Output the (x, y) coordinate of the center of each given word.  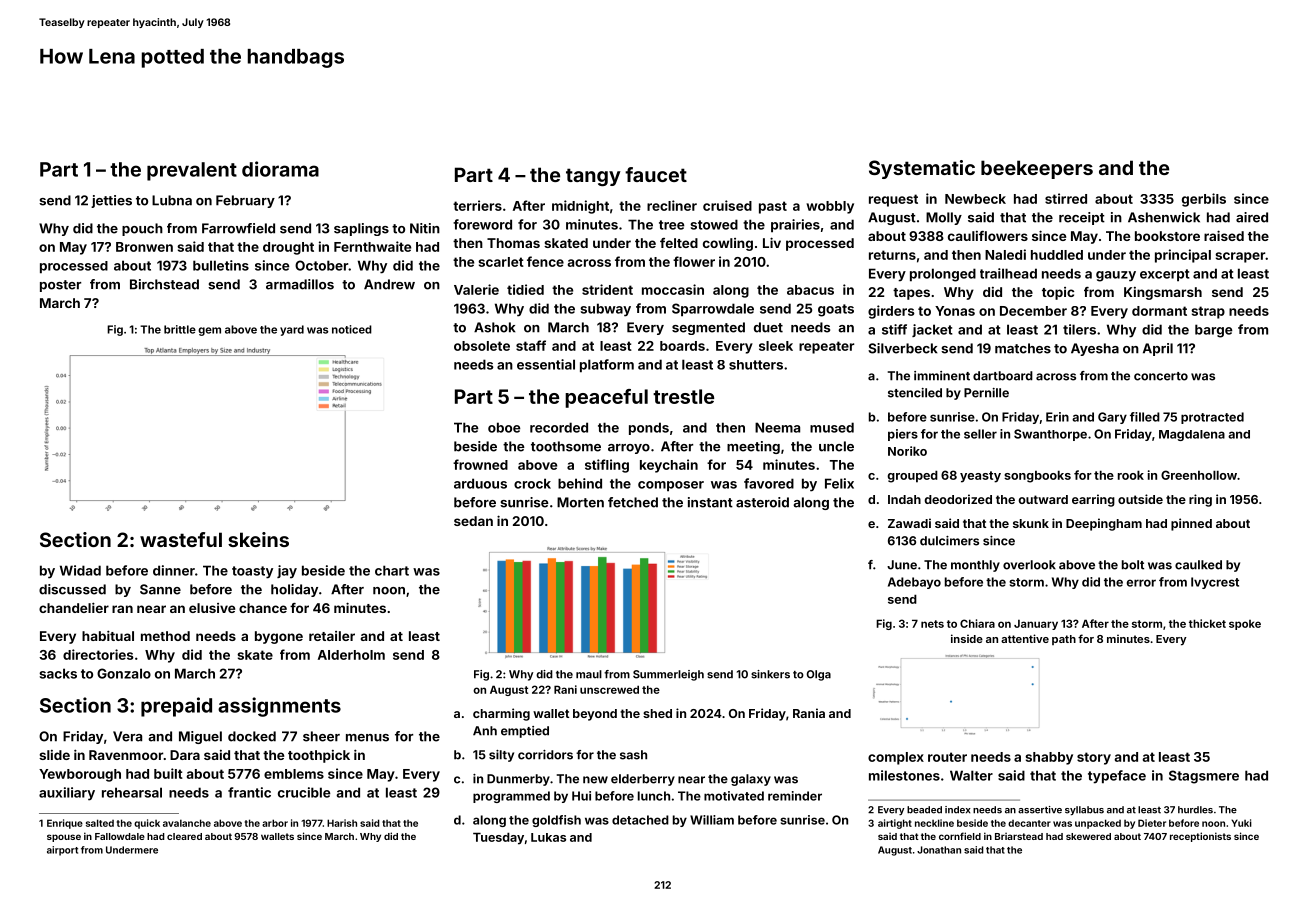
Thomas (513, 243)
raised (1224, 235)
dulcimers (949, 541)
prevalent (192, 171)
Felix (839, 483)
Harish (342, 823)
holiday (294, 590)
